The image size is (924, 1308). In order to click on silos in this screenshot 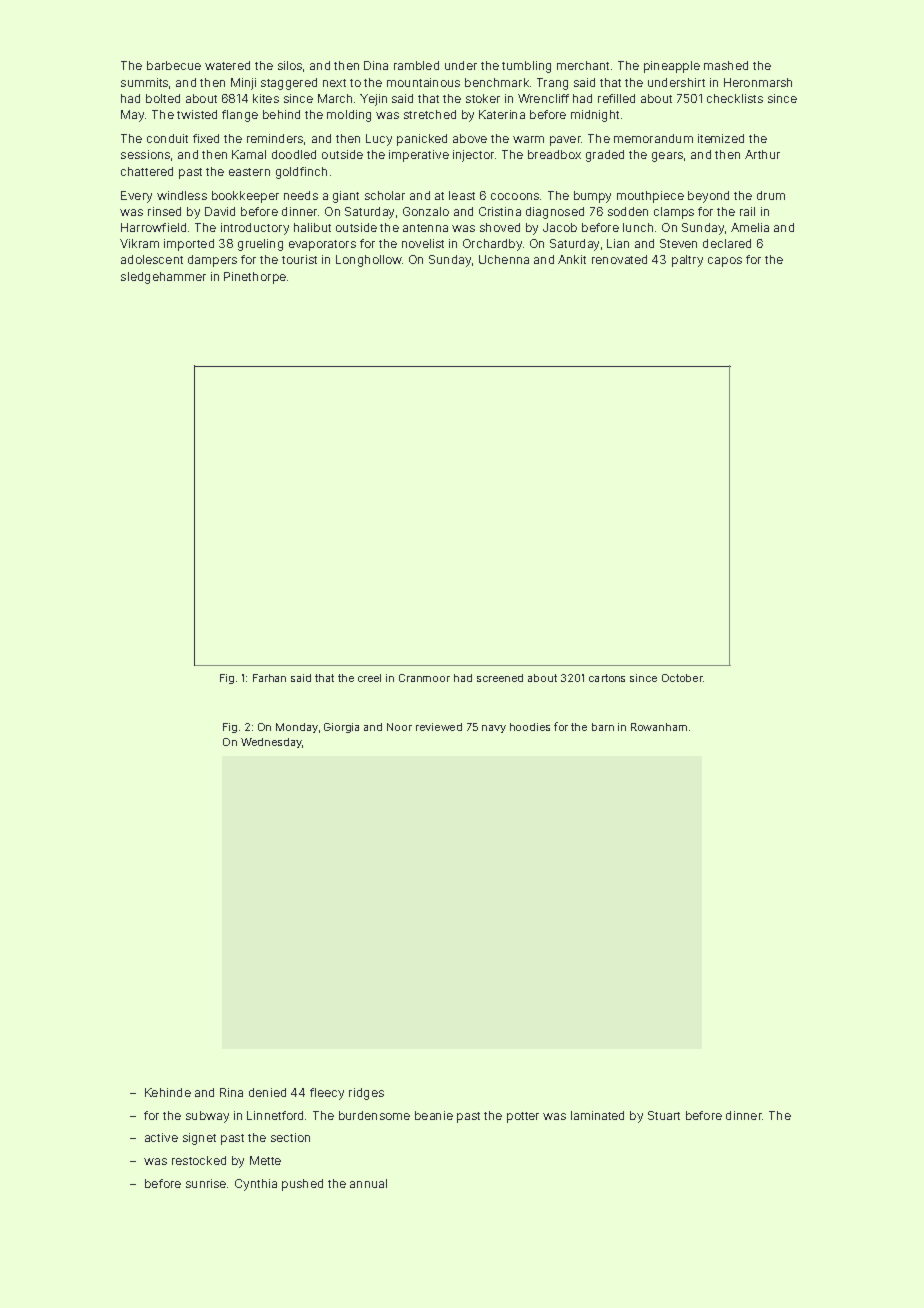, I will do `click(290, 65)`.
